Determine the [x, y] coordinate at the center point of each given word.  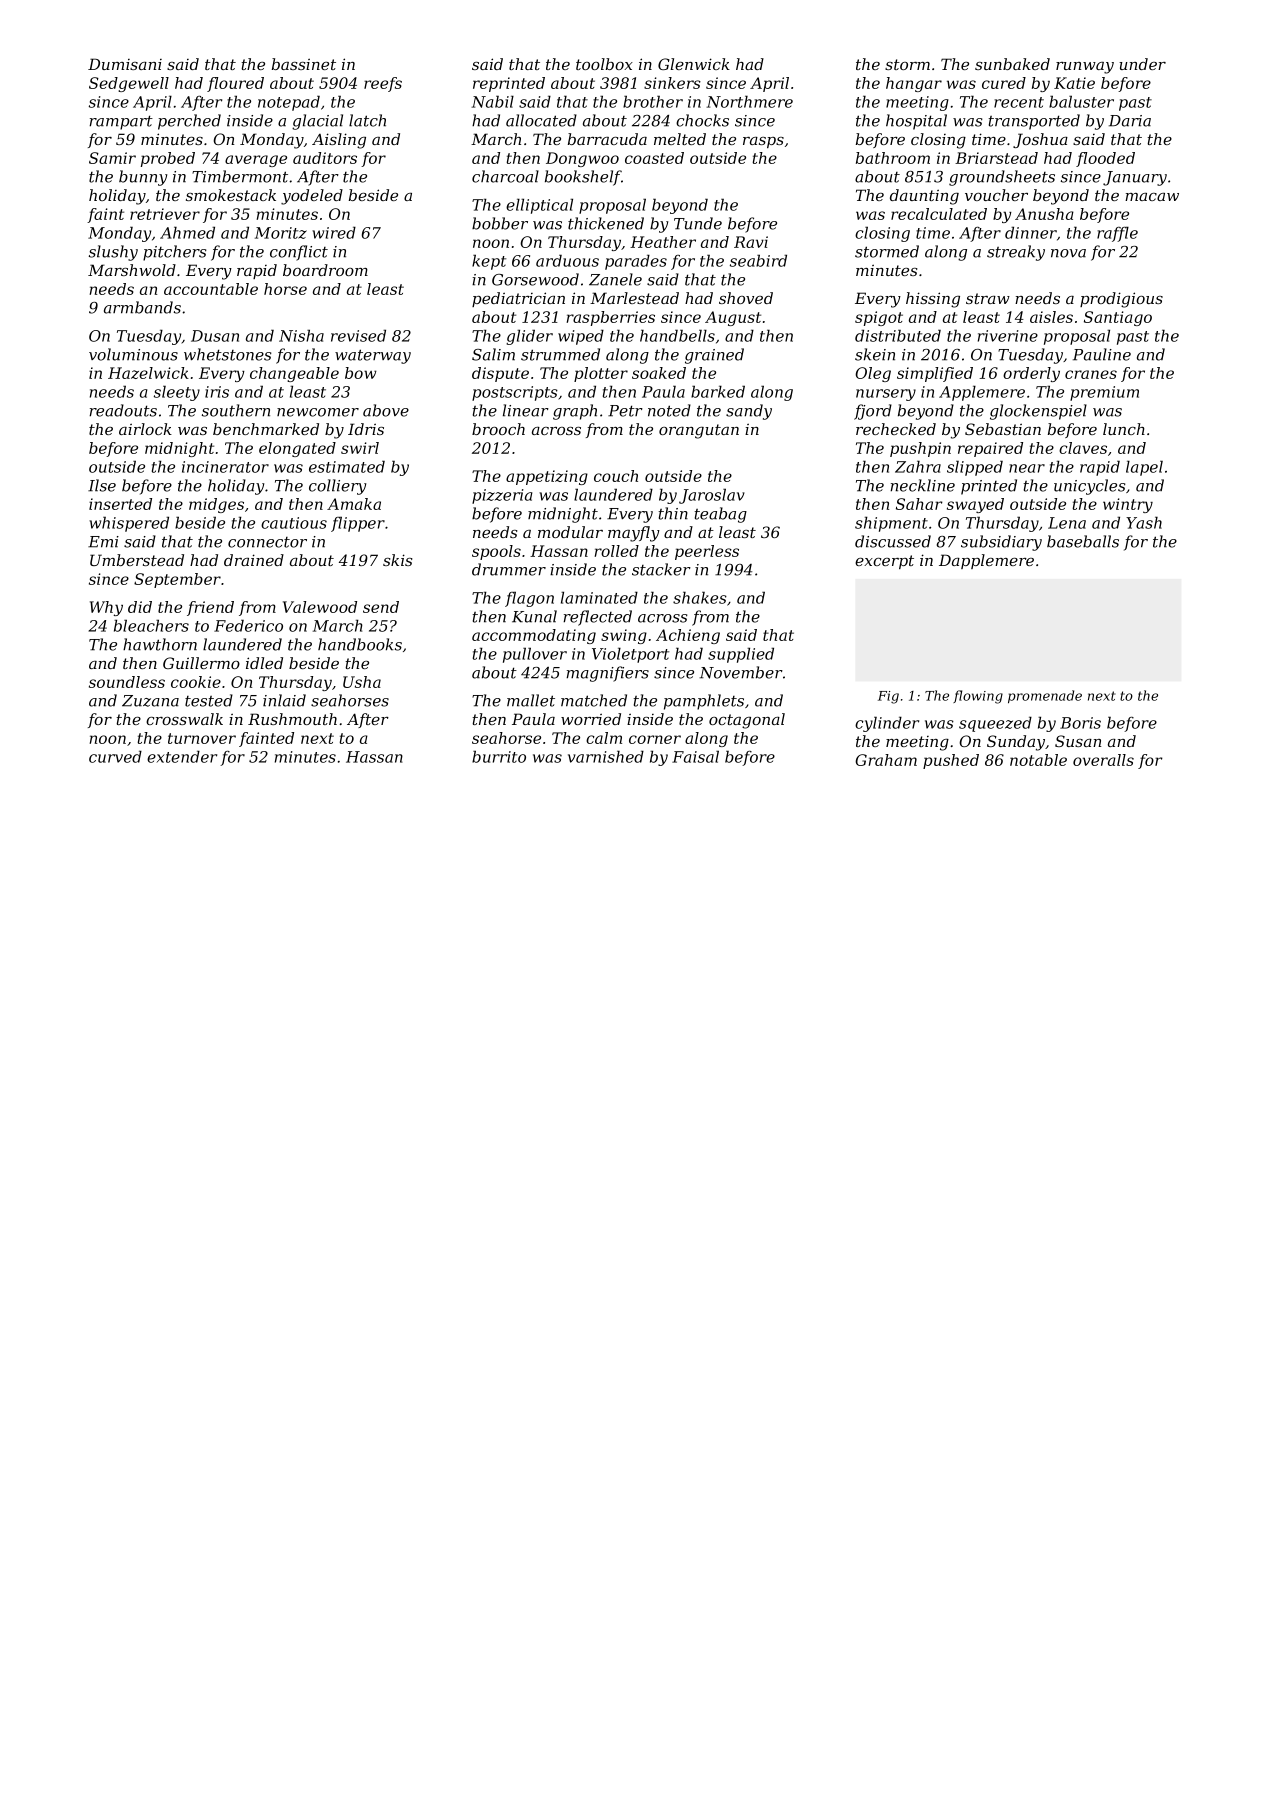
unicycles [1089, 487]
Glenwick [694, 64]
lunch [1124, 429]
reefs [383, 84]
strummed [560, 354]
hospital [916, 122]
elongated [297, 449]
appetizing [547, 477]
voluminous [133, 354]
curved [115, 756]
